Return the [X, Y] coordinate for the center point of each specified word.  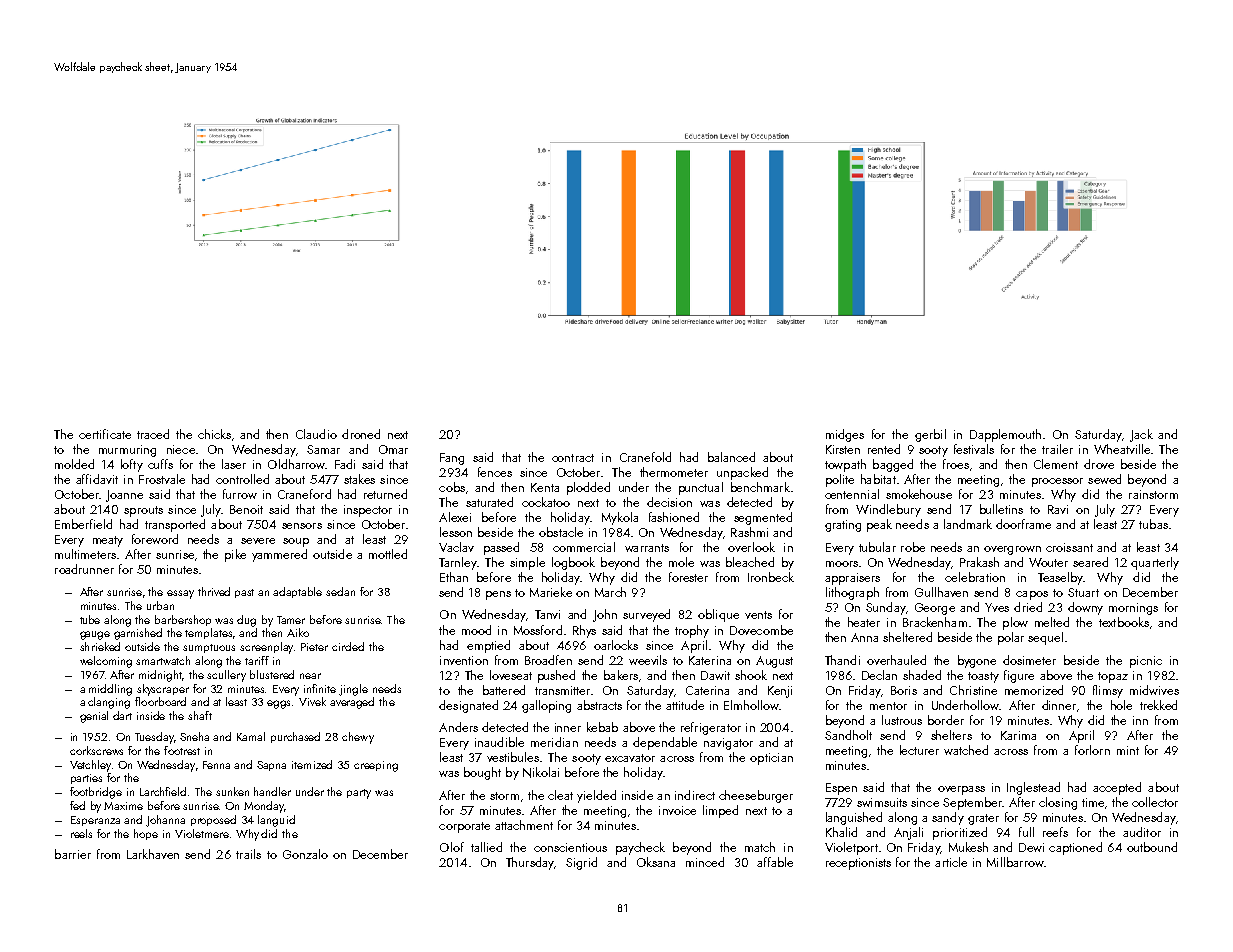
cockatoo [546, 502]
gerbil [930, 435]
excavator [630, 758]
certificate [105, 434]
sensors [302, 526]
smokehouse [919, 494]
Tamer [291, 620]
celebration [975, 577]
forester [688, 577]
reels [81, 833]
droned [361, 434]
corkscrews [96, 750]
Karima [1018, 735]
